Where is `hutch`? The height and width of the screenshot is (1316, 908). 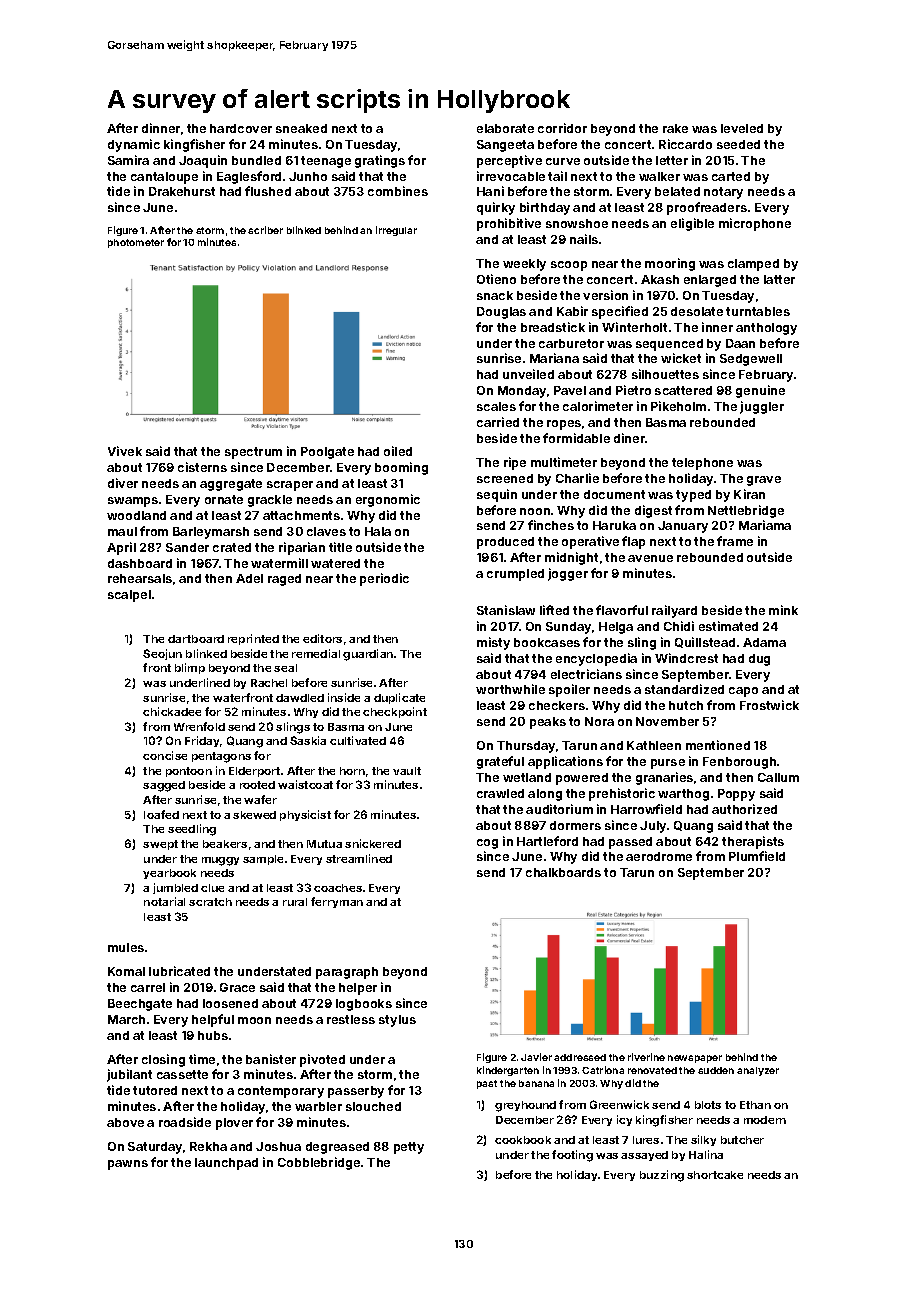
hutch is located at coordinates (686, 705).
